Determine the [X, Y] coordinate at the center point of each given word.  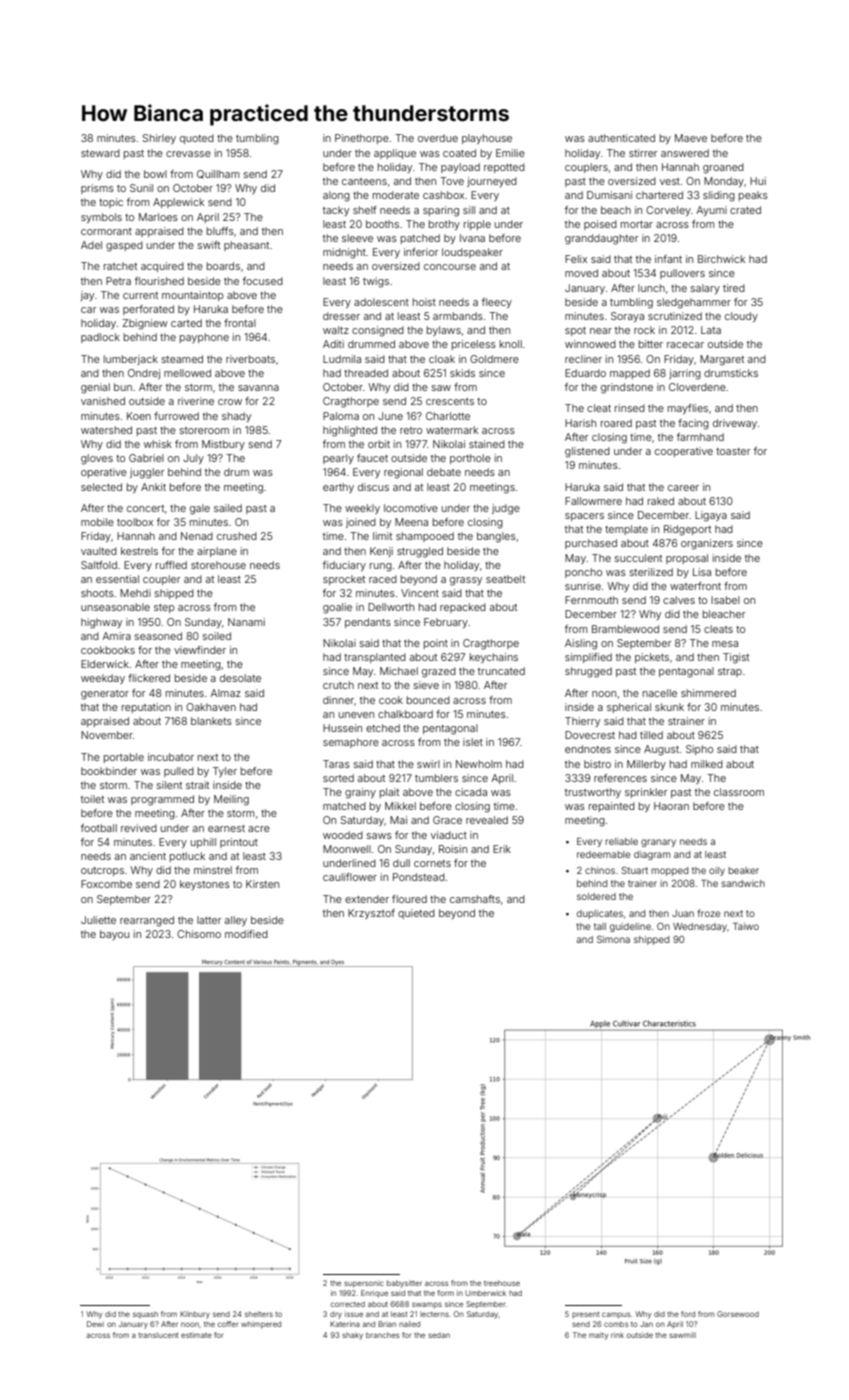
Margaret [722, 360]
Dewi [95, 1324]
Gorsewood [738, 1314]
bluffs [220, 231]
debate [444, 472]
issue [354, 1314]
